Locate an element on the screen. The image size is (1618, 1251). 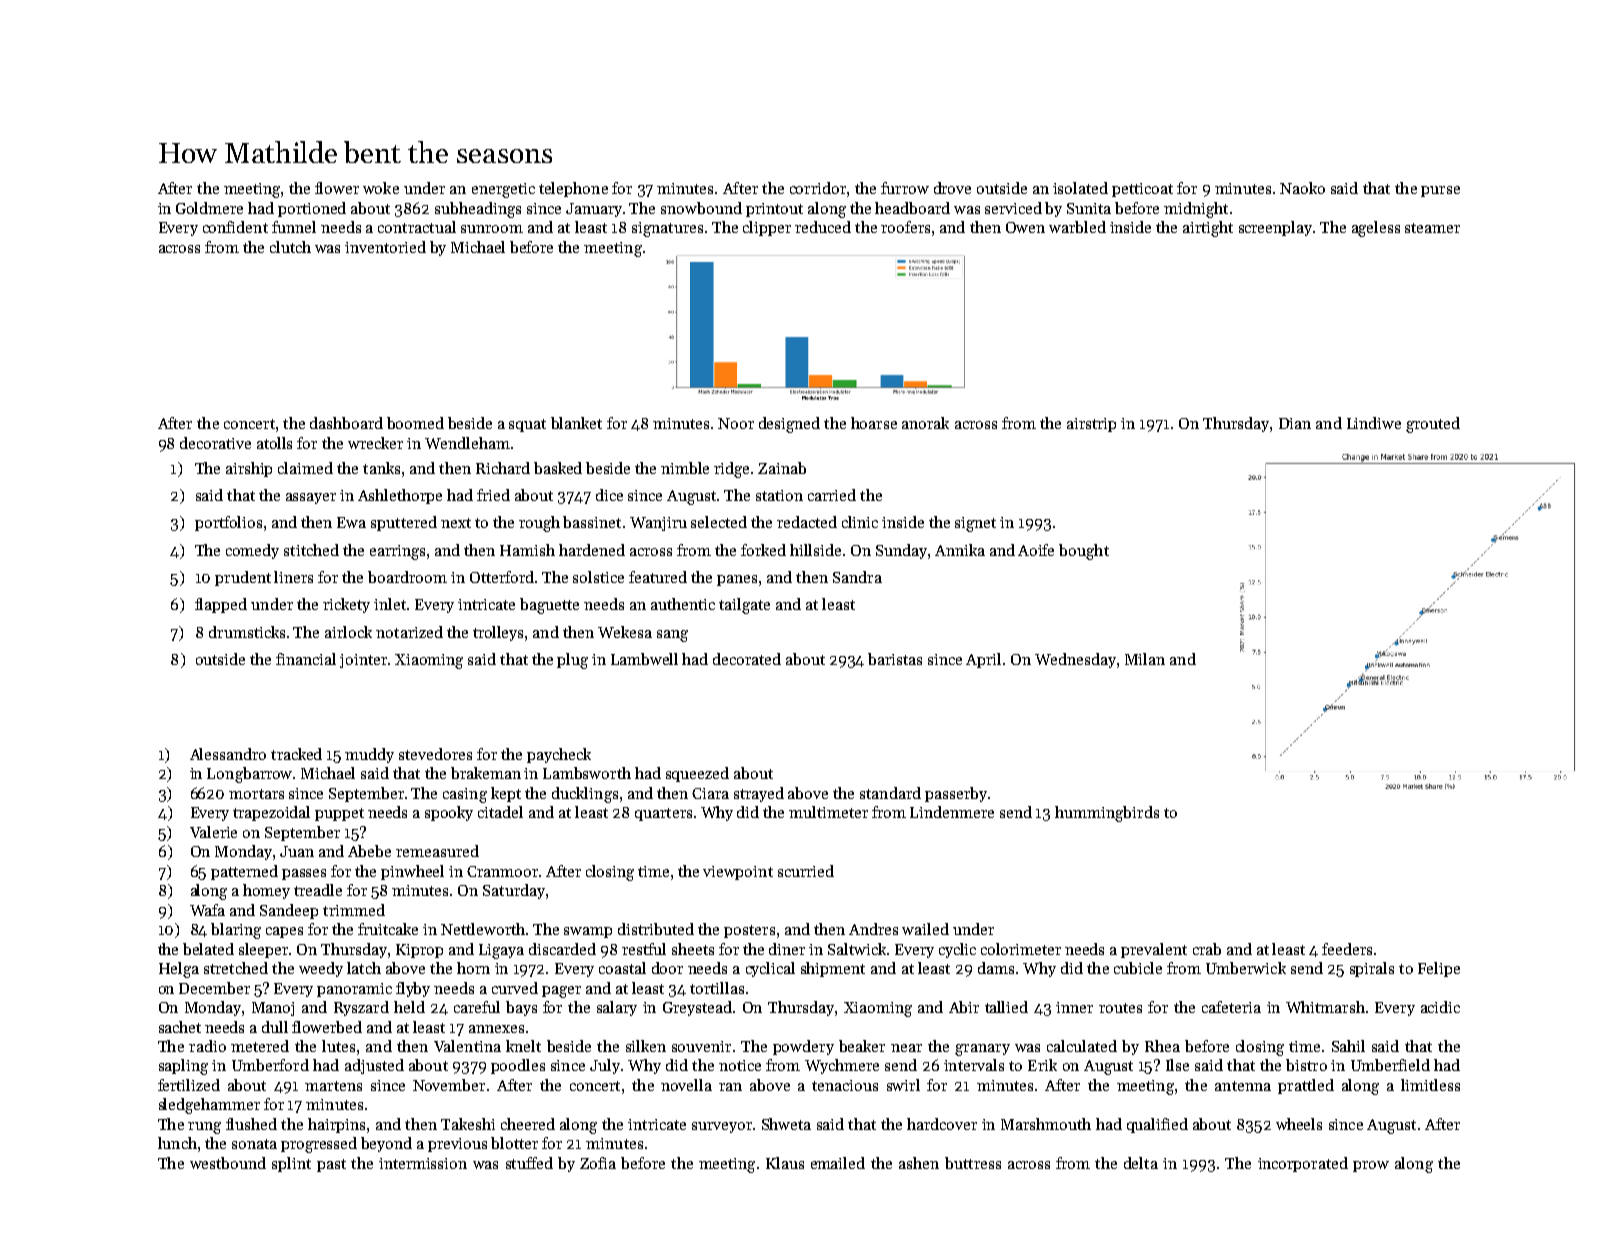
confident is located at coordinates (235, 227).
